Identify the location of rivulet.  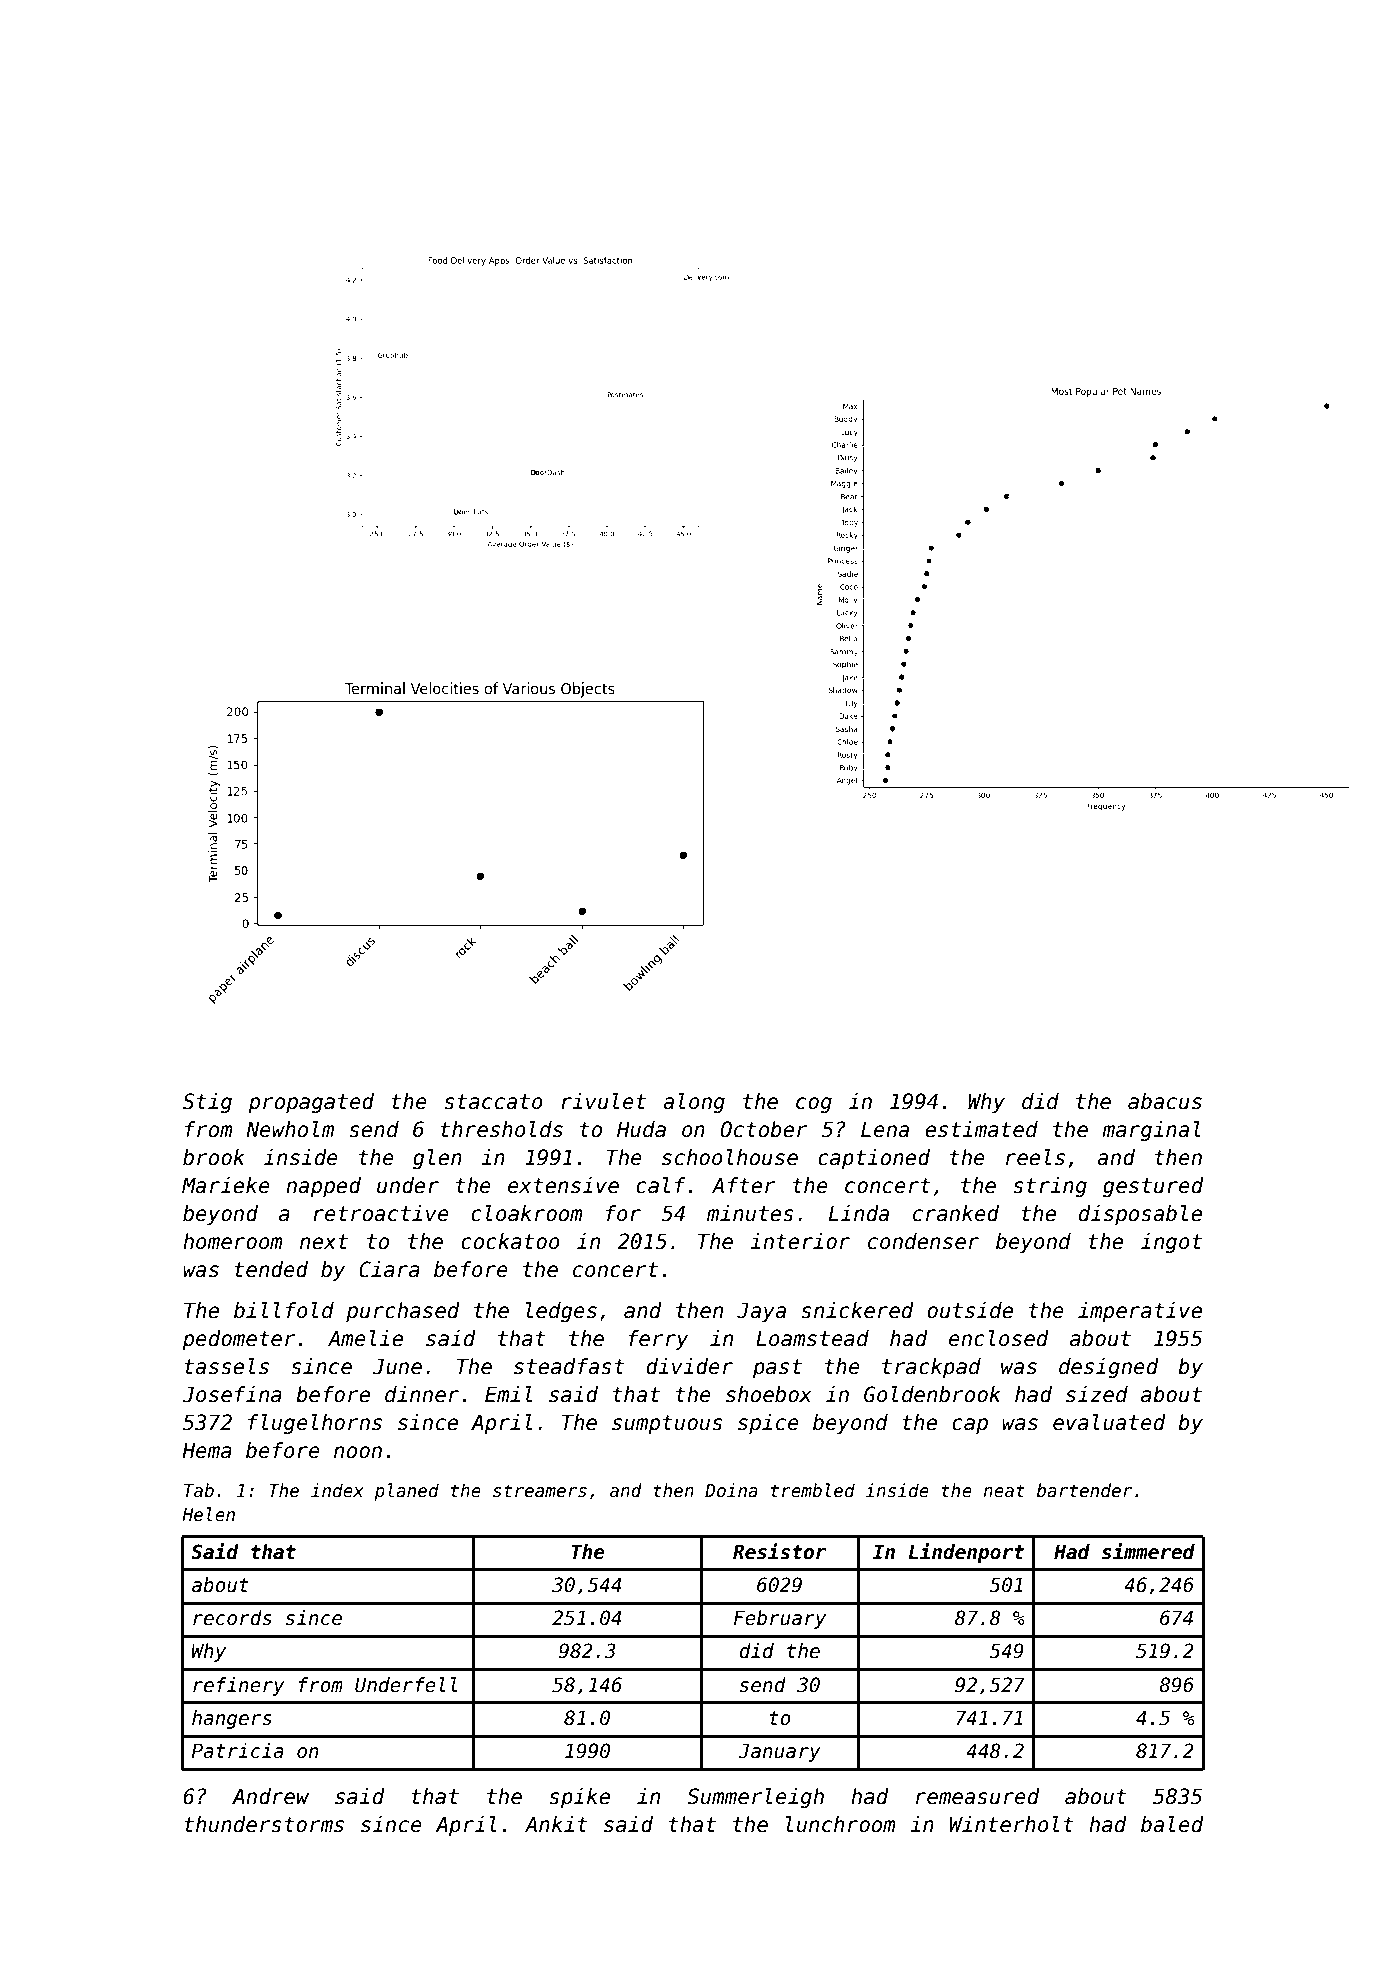
(603, 1101).
